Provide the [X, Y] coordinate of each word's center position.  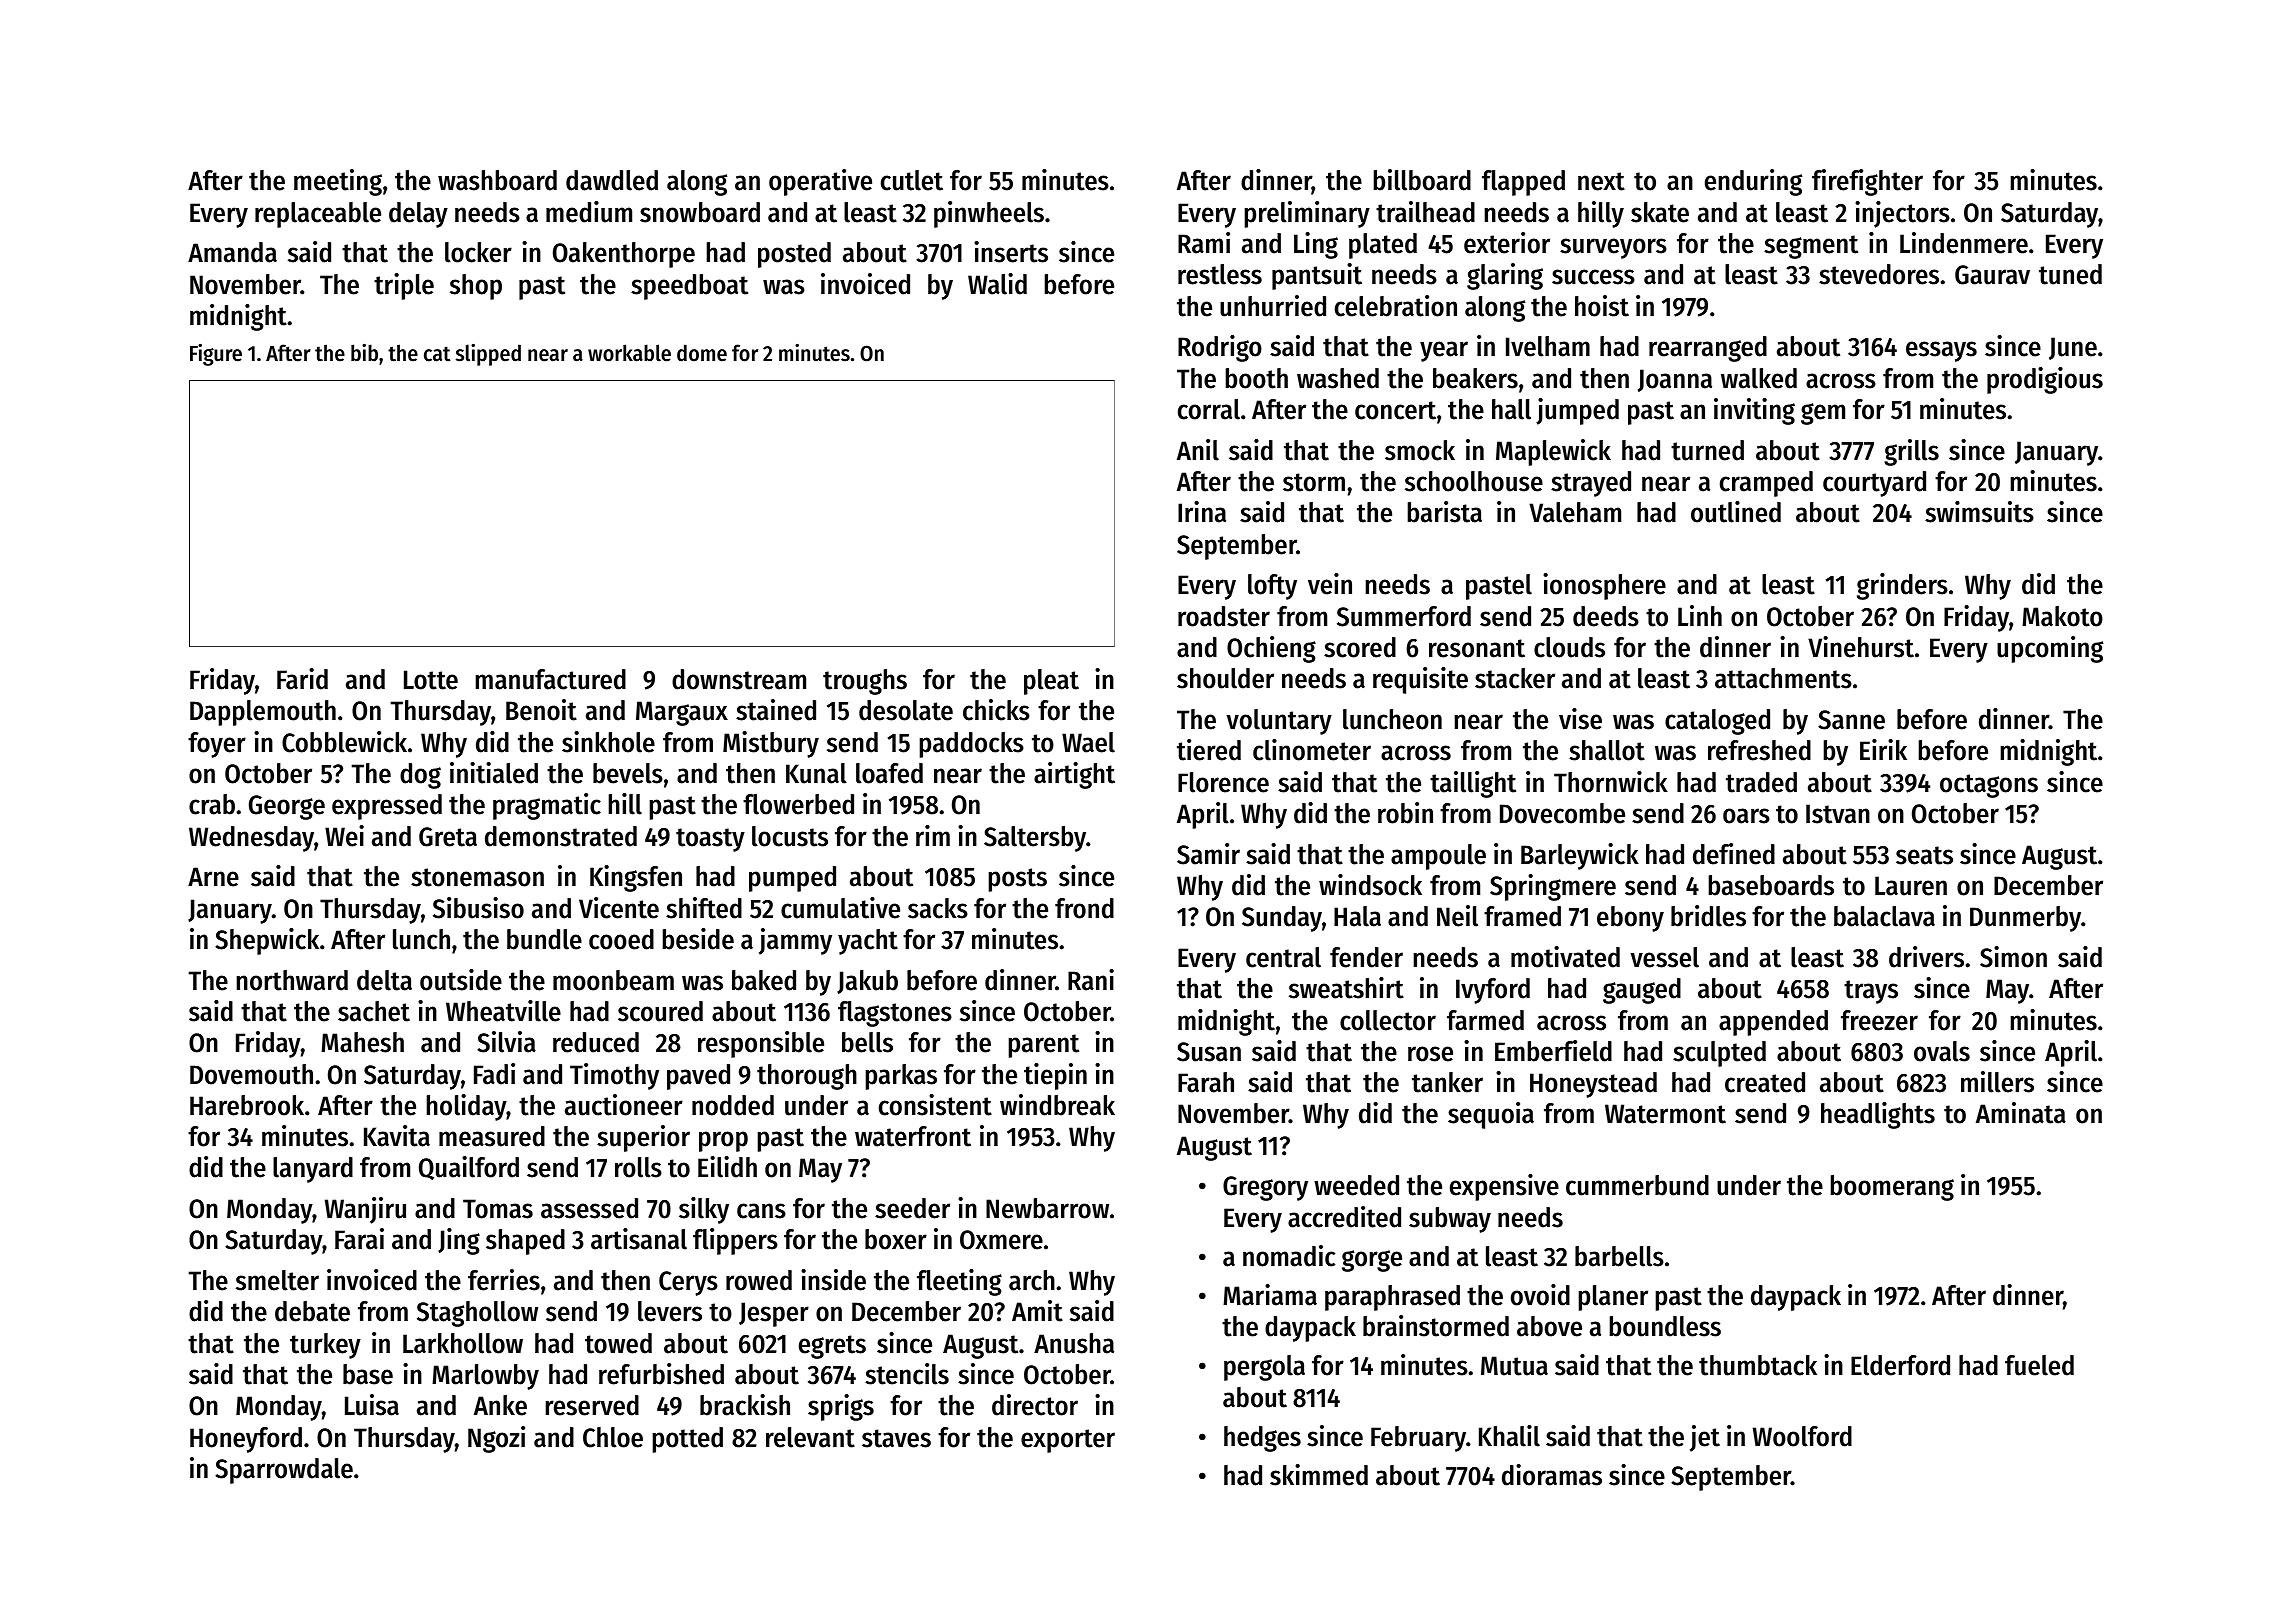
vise [1580, 719]
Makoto [2062, 616]
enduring [1754, 182]
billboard [1422, 180]
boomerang [1892, 1188]
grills [1911, 452]
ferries [504, 1280]
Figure [216, 355]
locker [478, 252]
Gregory [1265, 1188]
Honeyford [246, 1440]
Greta [448, 837]
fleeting [959, 1282]
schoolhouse [1474, 481]
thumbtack [1758, 1365]
